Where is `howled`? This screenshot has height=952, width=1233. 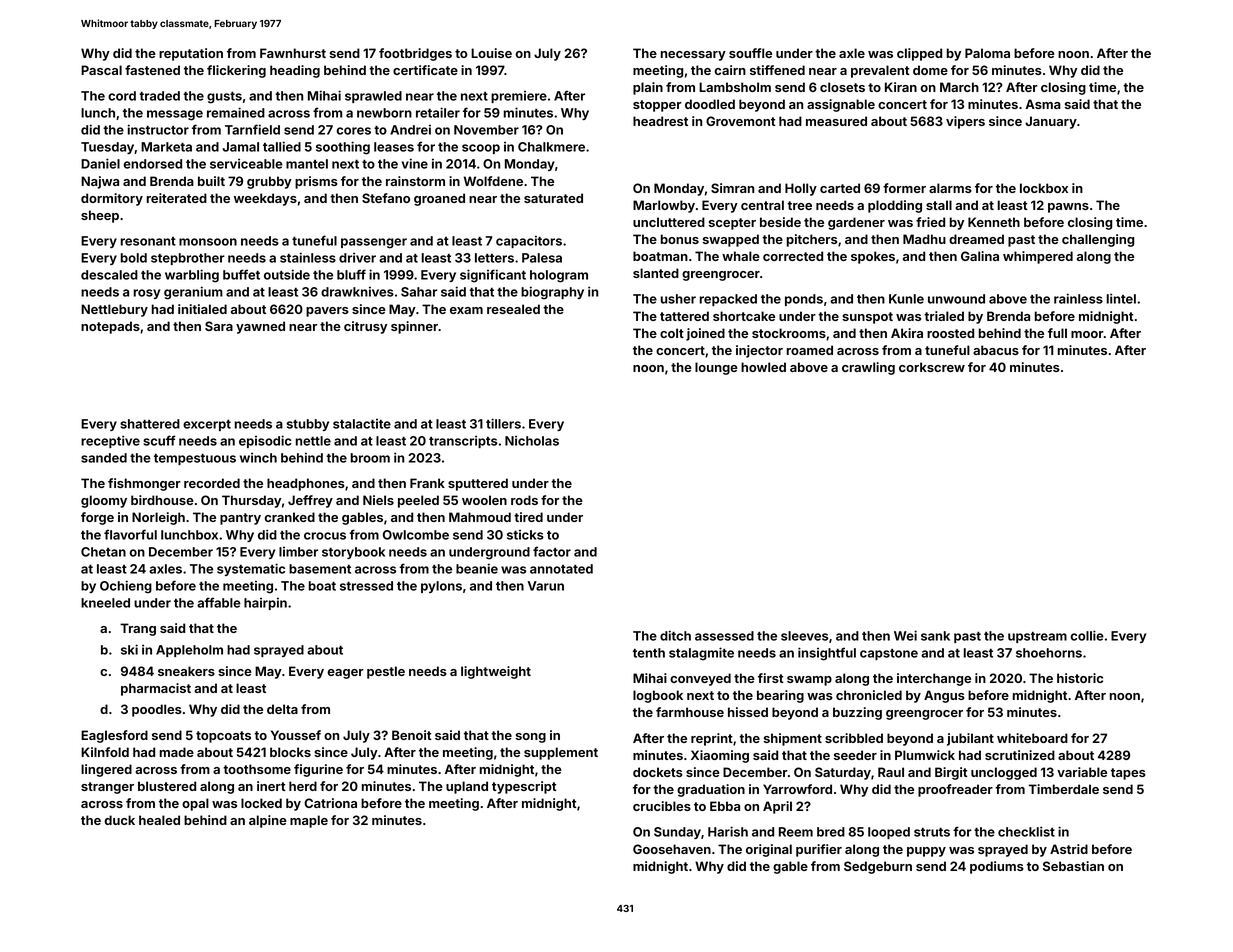
howled is located at coordinates (763, 367).
